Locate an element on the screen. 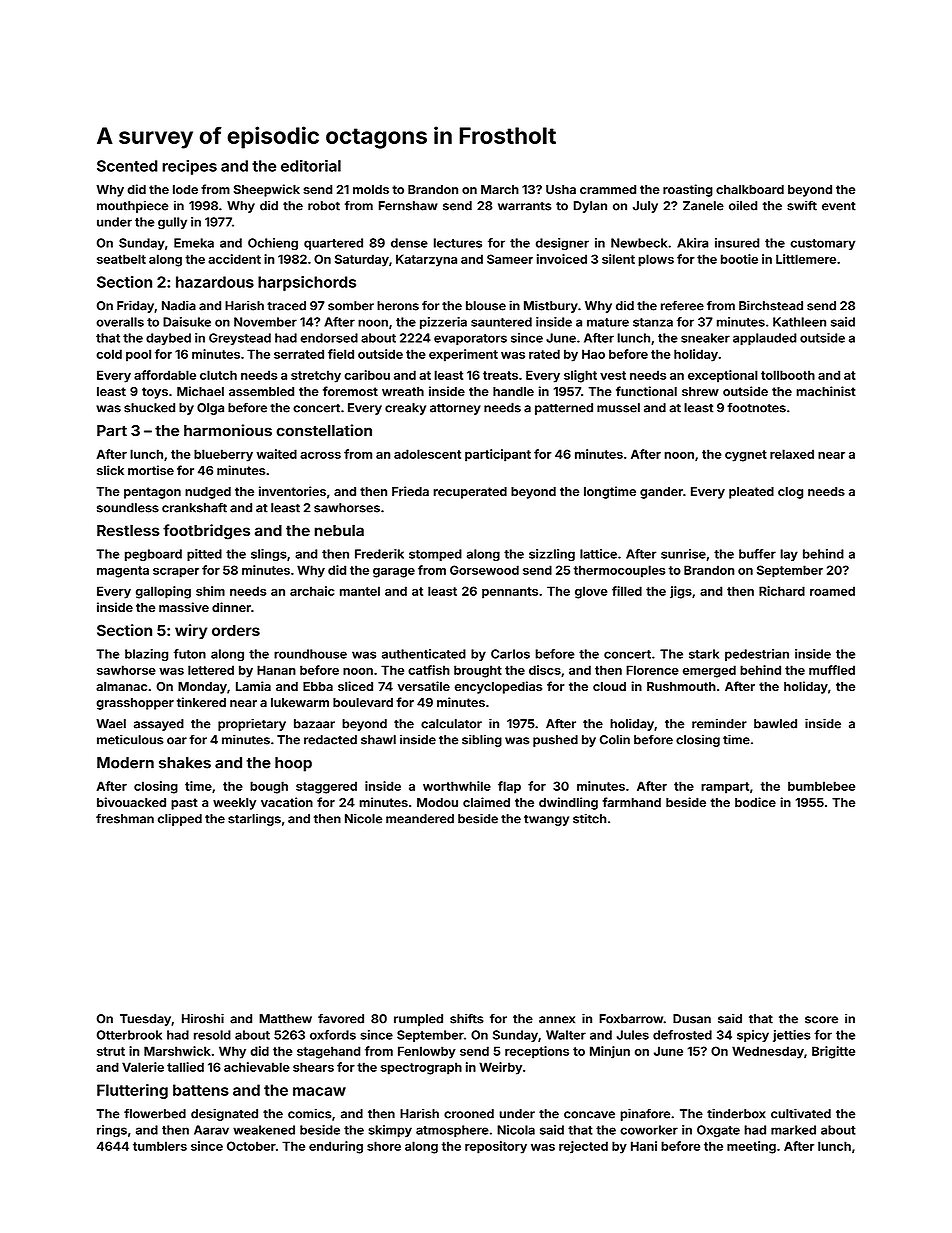 This screenshot has height=1233, width=952. tinderbox is located at coordinates (736, 1114).
